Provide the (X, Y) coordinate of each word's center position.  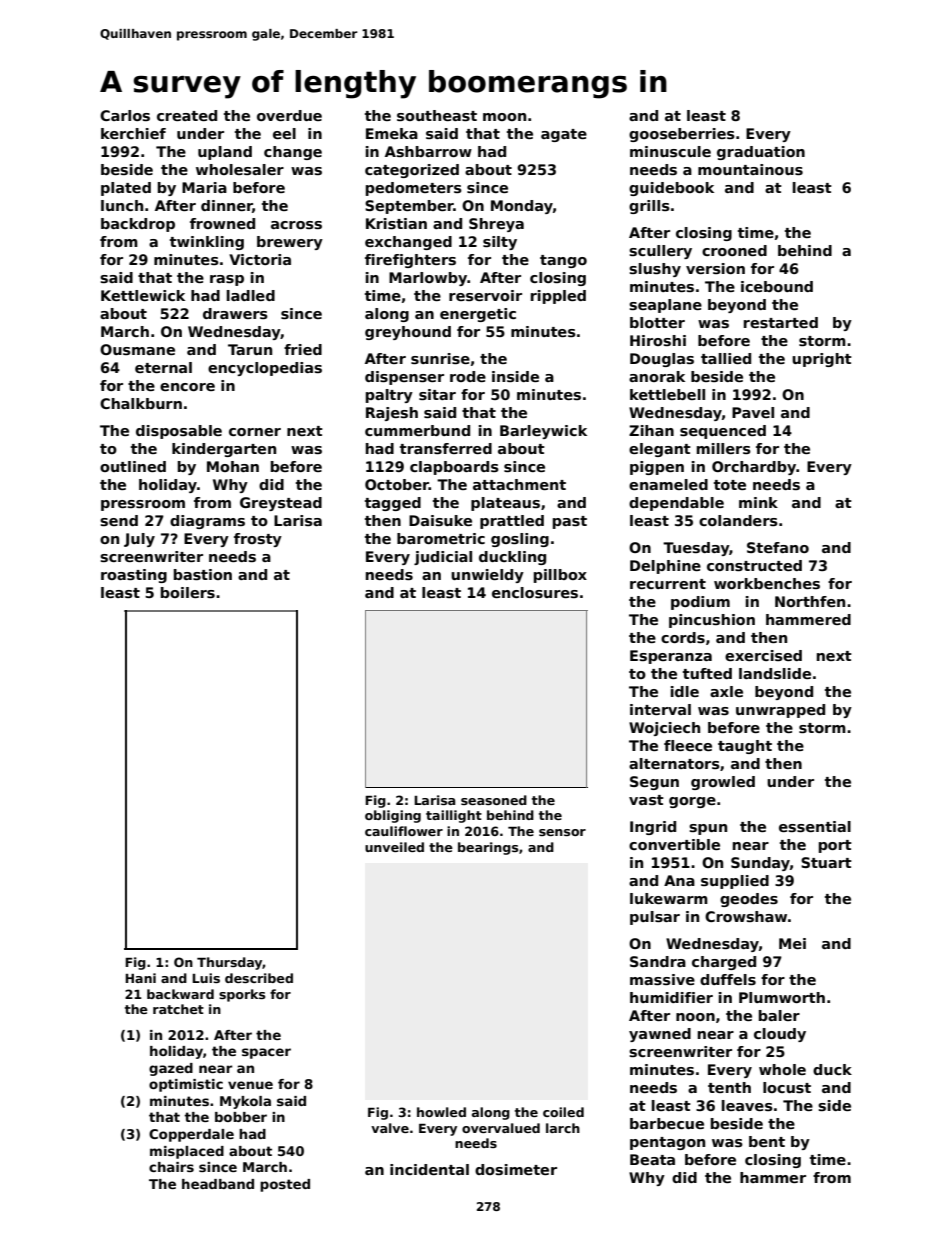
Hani (140, 978)
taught (745, 747)
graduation (761, 153)
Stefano (778, 547)
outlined (133, 466)
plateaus (505, 504)
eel (284, 133)
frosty (258, 540)
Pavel (753, 412)
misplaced (187, 1152)
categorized (412, 171)
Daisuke (440, 520)
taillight (454, 816)
